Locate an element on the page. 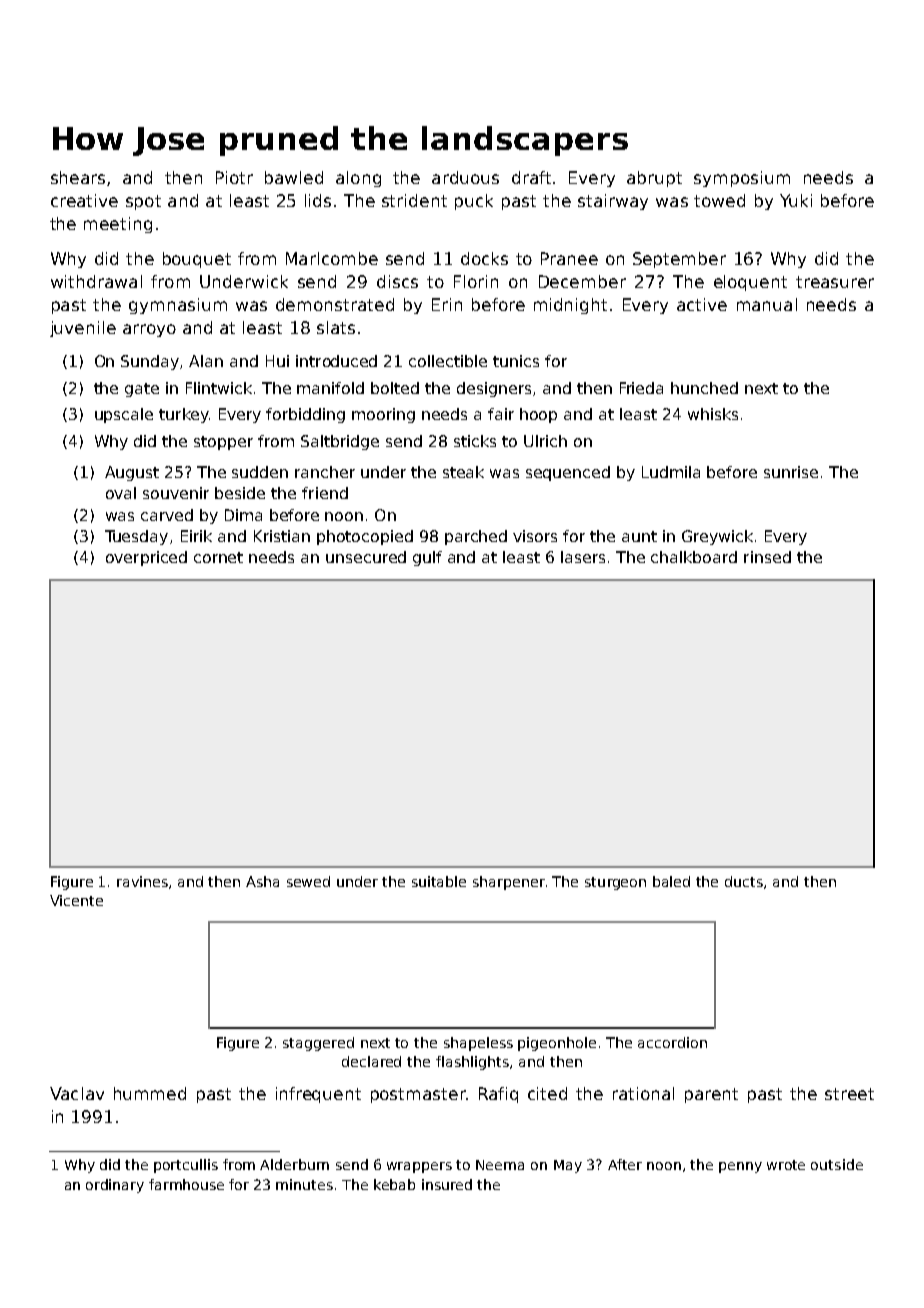 Image resolution: width=924 pixels, height=1308 pixels. gulf is located at coordinates (427, 558).
